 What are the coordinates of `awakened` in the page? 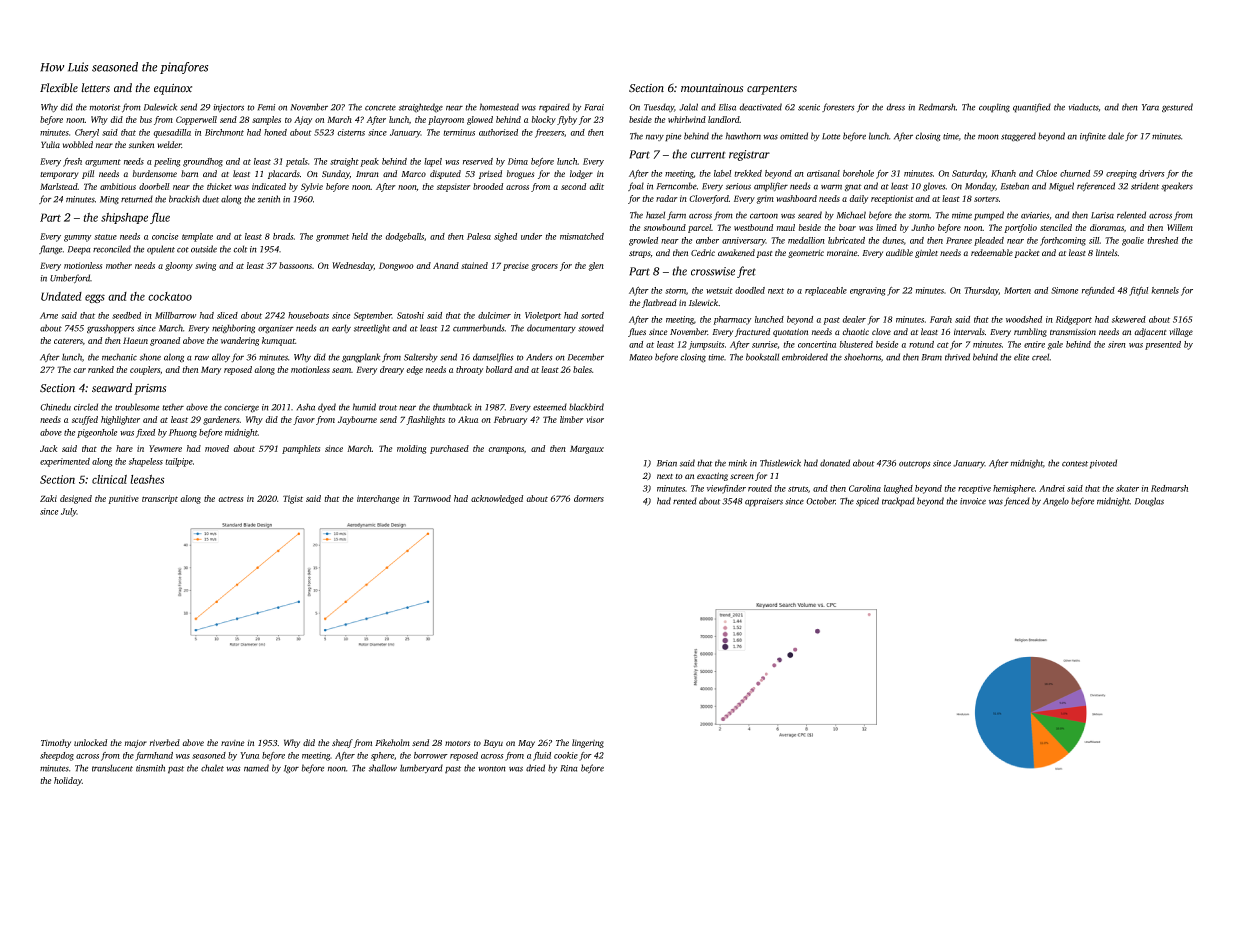 It's located at (736, 252).
